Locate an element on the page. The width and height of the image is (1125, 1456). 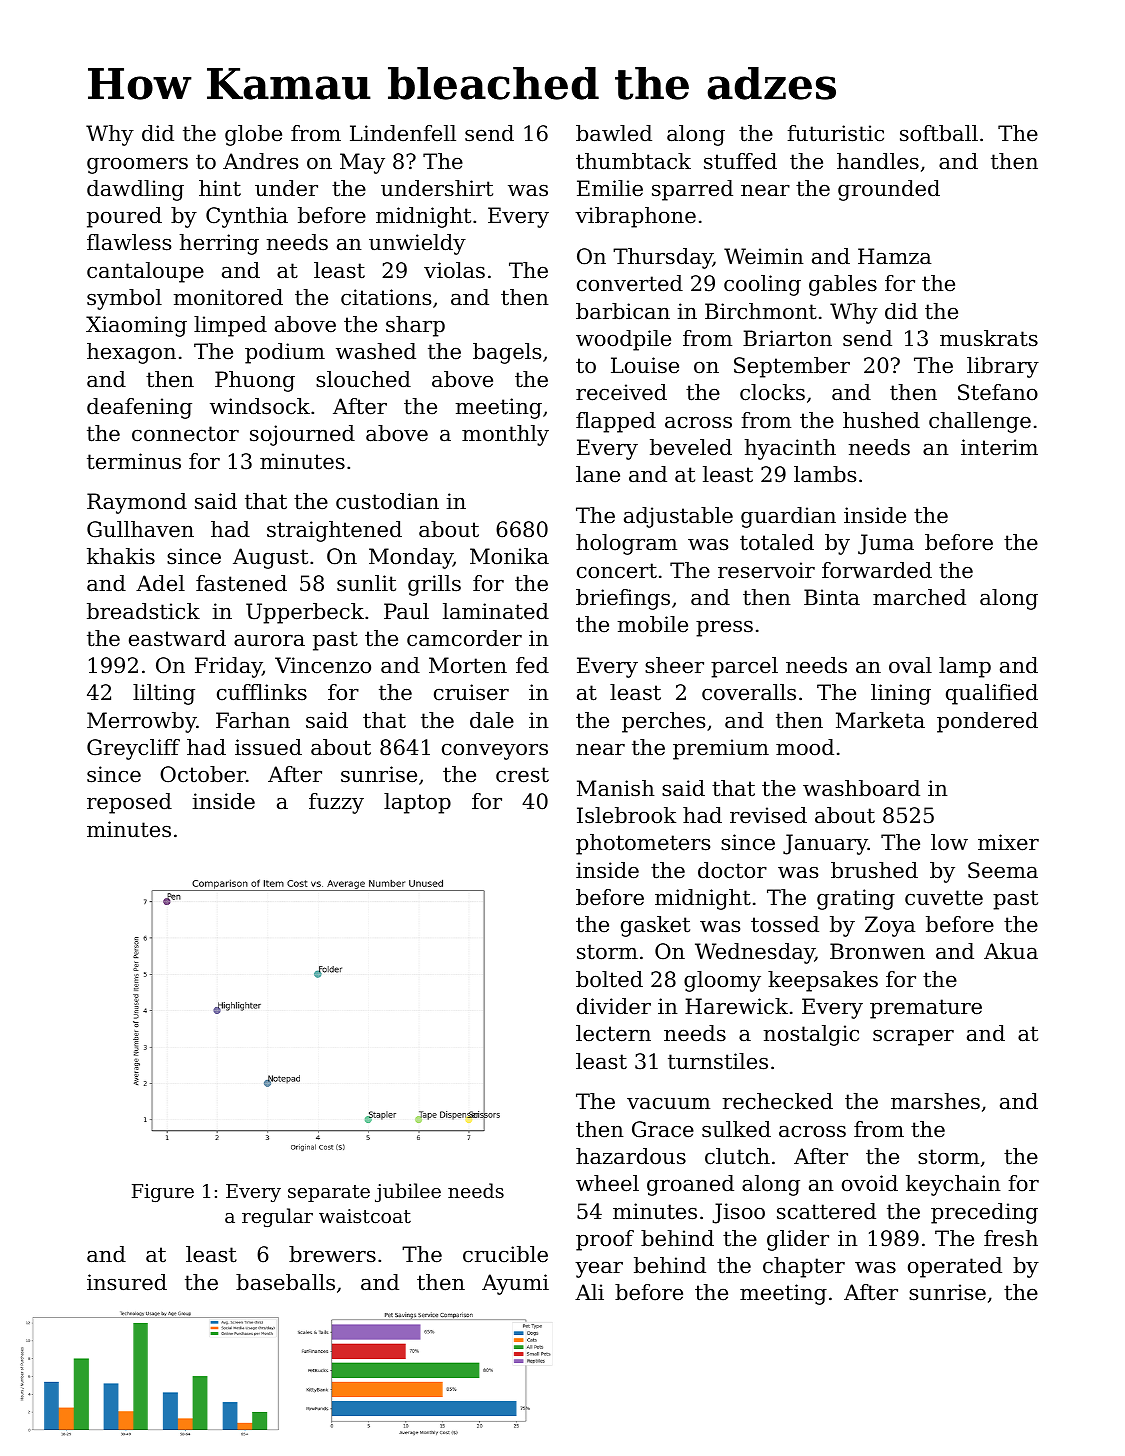
Lindenfell is located at coordinates (403, 133).
